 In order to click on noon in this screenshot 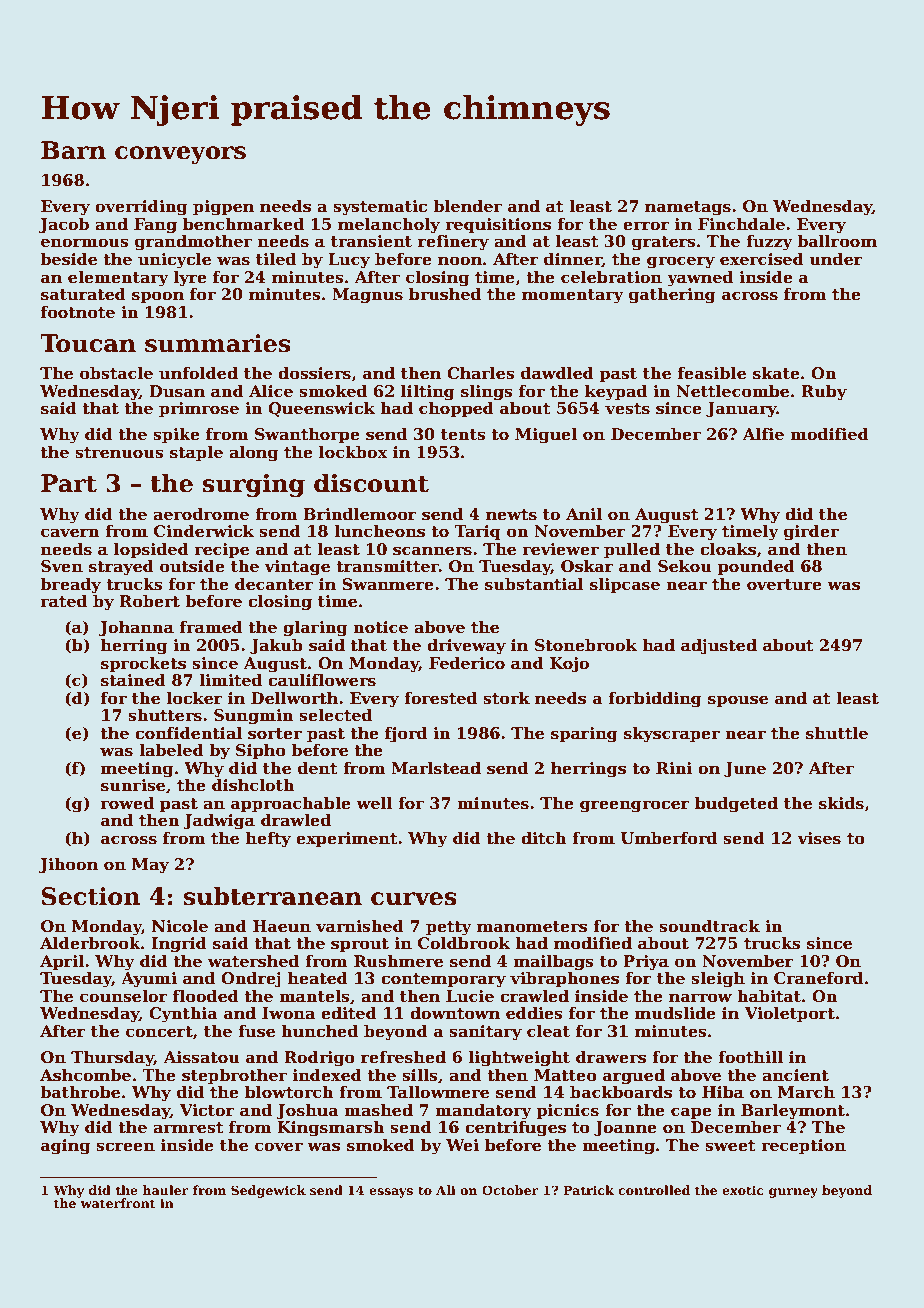, I will do `click(460, 261)`.
